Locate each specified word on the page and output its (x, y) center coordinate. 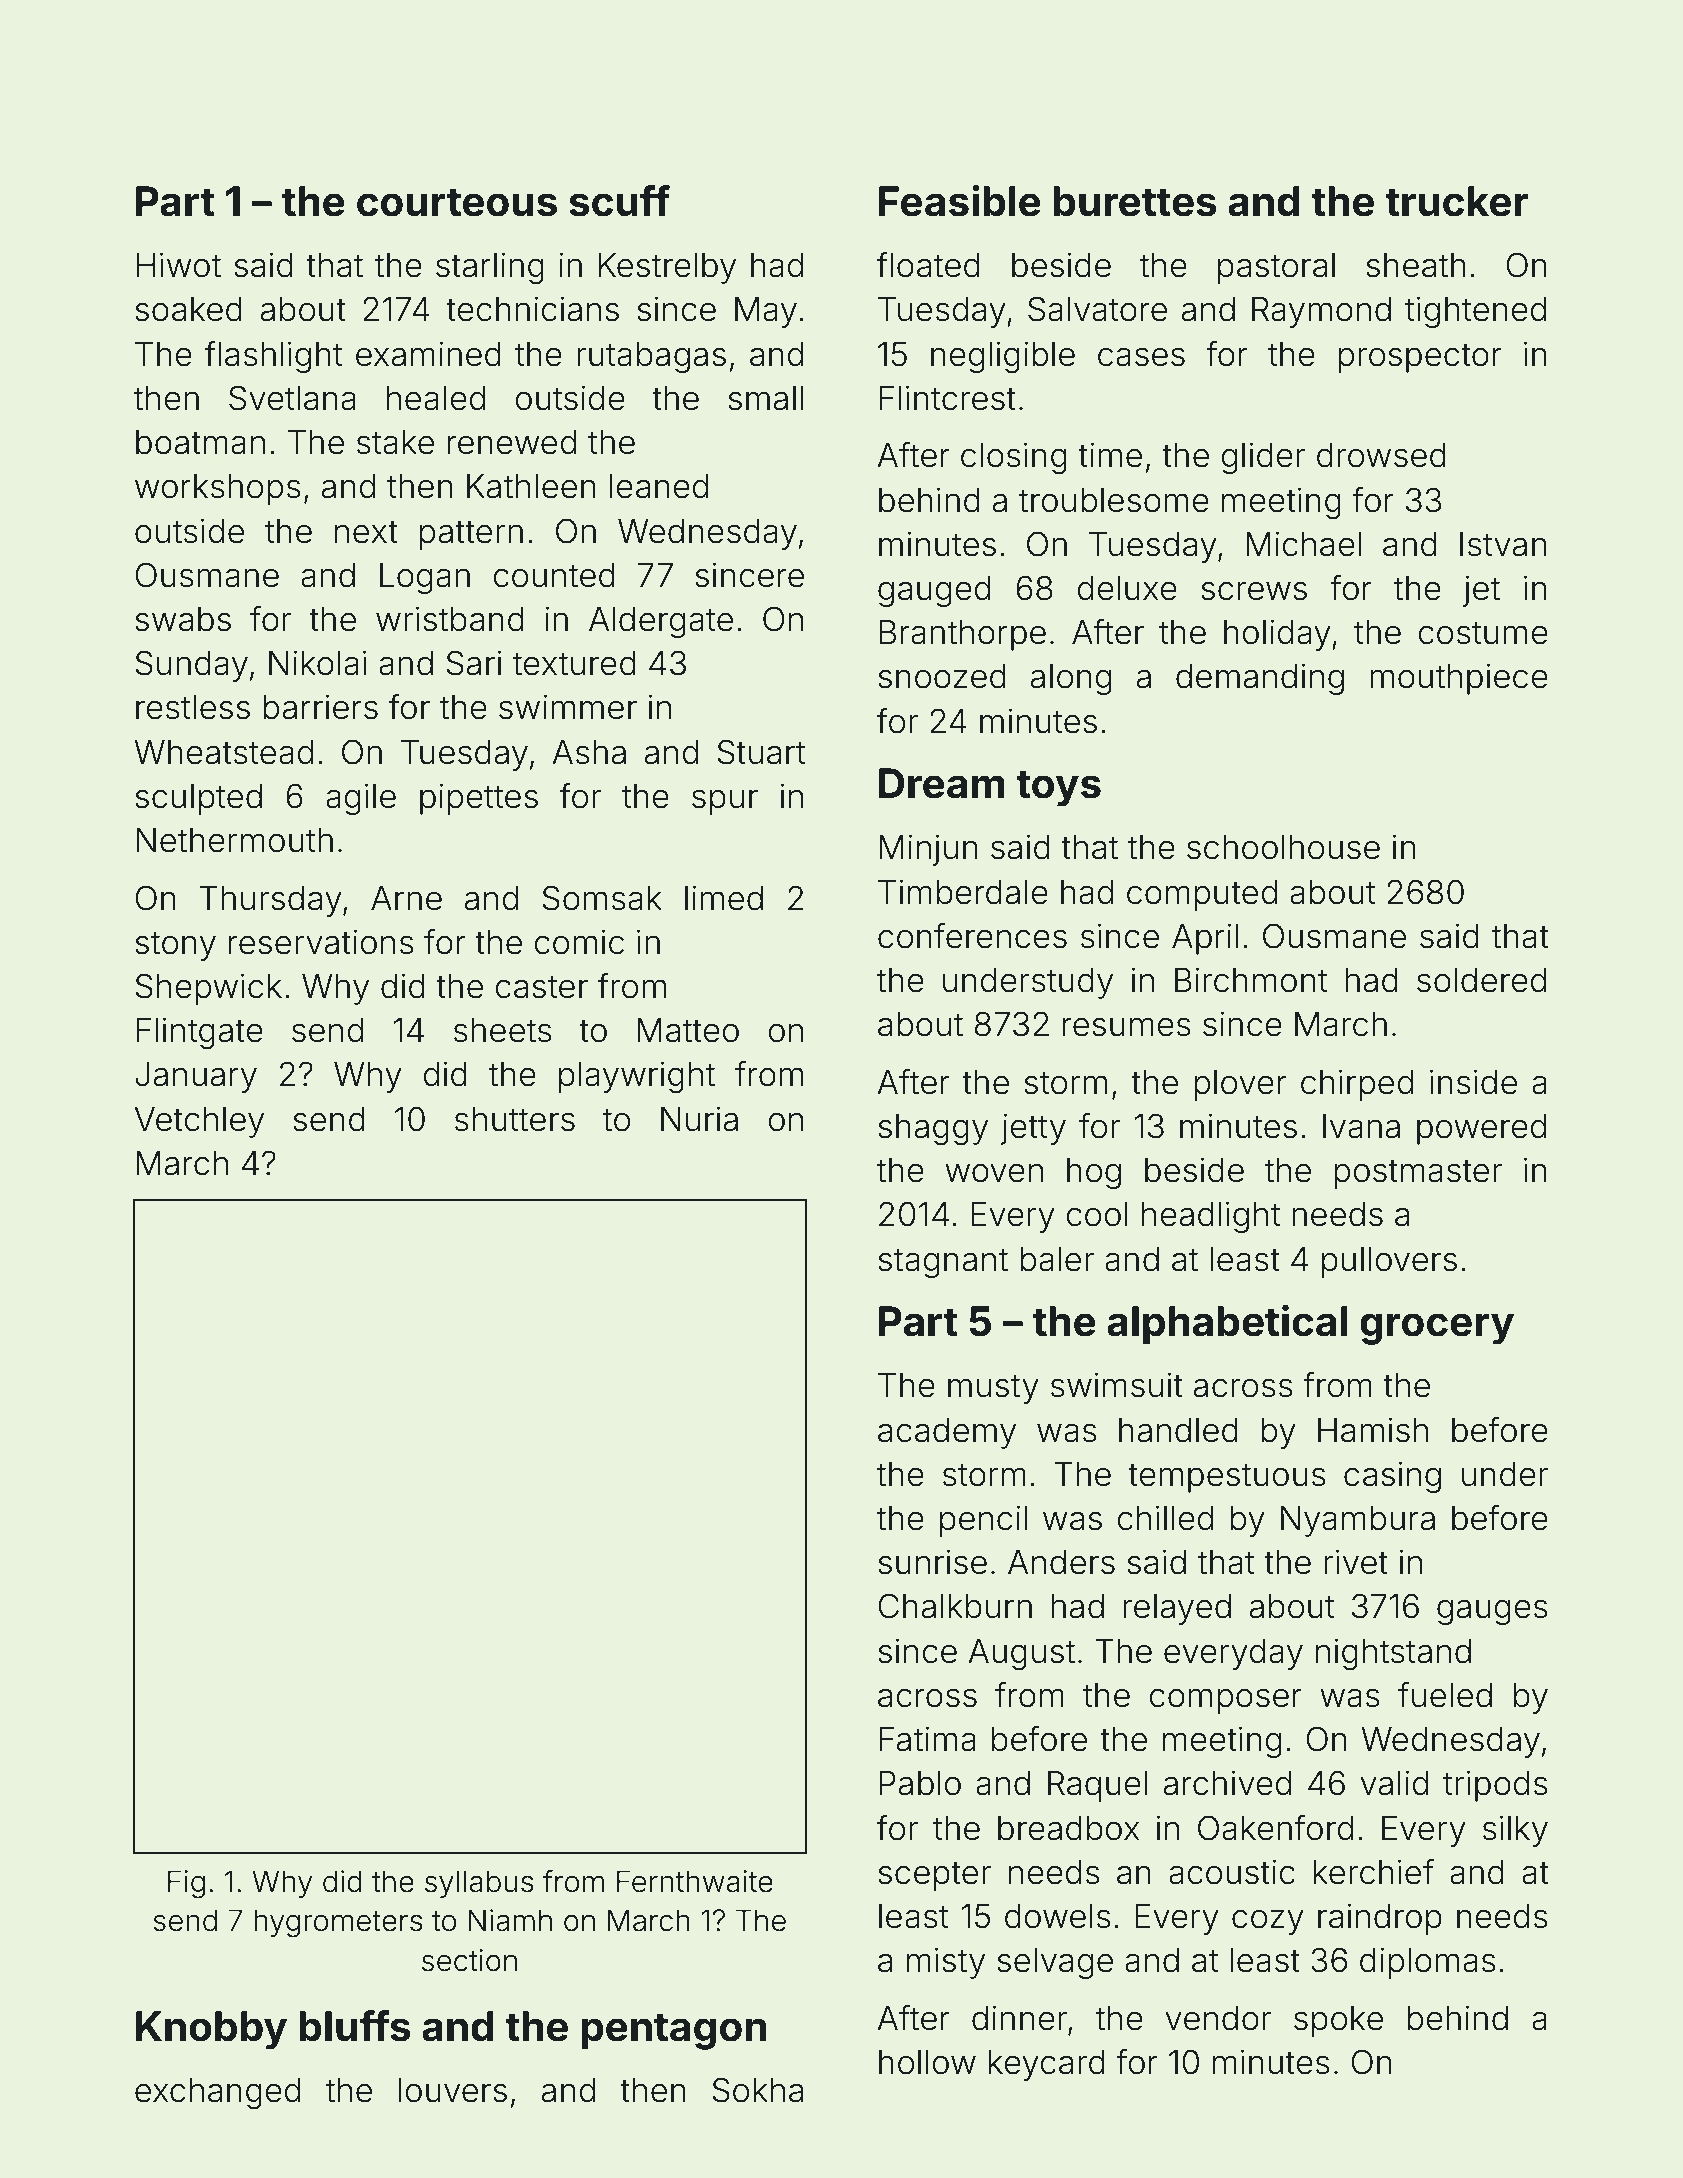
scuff (619, 201)
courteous (457, 202)
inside (1473, 1082)
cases (1141, 357)
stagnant (943, 1263)
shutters (515, 1119)
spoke (1338, 2021)
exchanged (217, 2093)
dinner (1019, 2018)
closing (1014, 458)
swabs (183, 619)
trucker (1456, 201)
